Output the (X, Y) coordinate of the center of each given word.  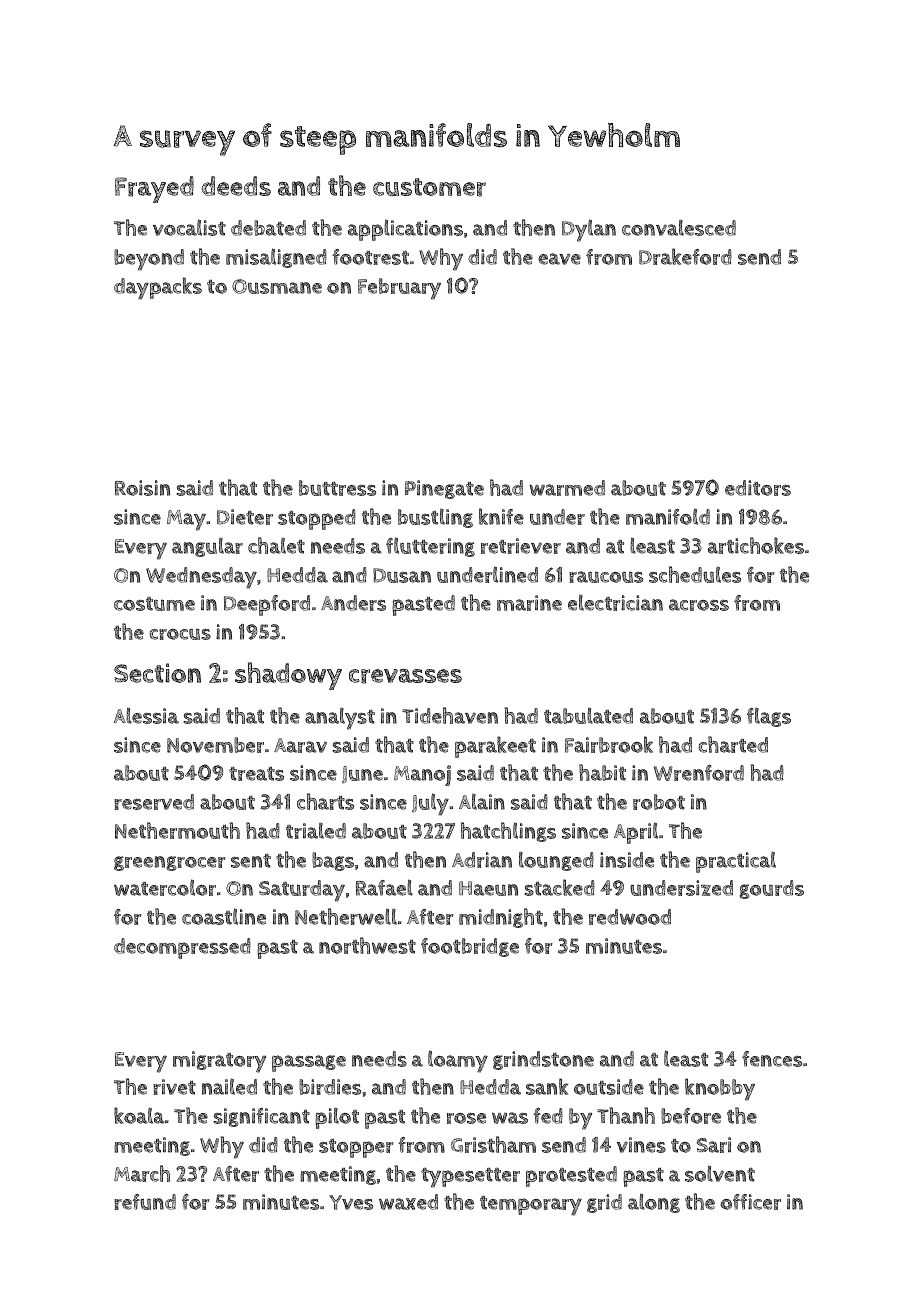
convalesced (679, 227)
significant (261, 1117)
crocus (180, 634)
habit (602, 772)
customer (429, 187)
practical (736, 862)
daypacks (158, 288)
